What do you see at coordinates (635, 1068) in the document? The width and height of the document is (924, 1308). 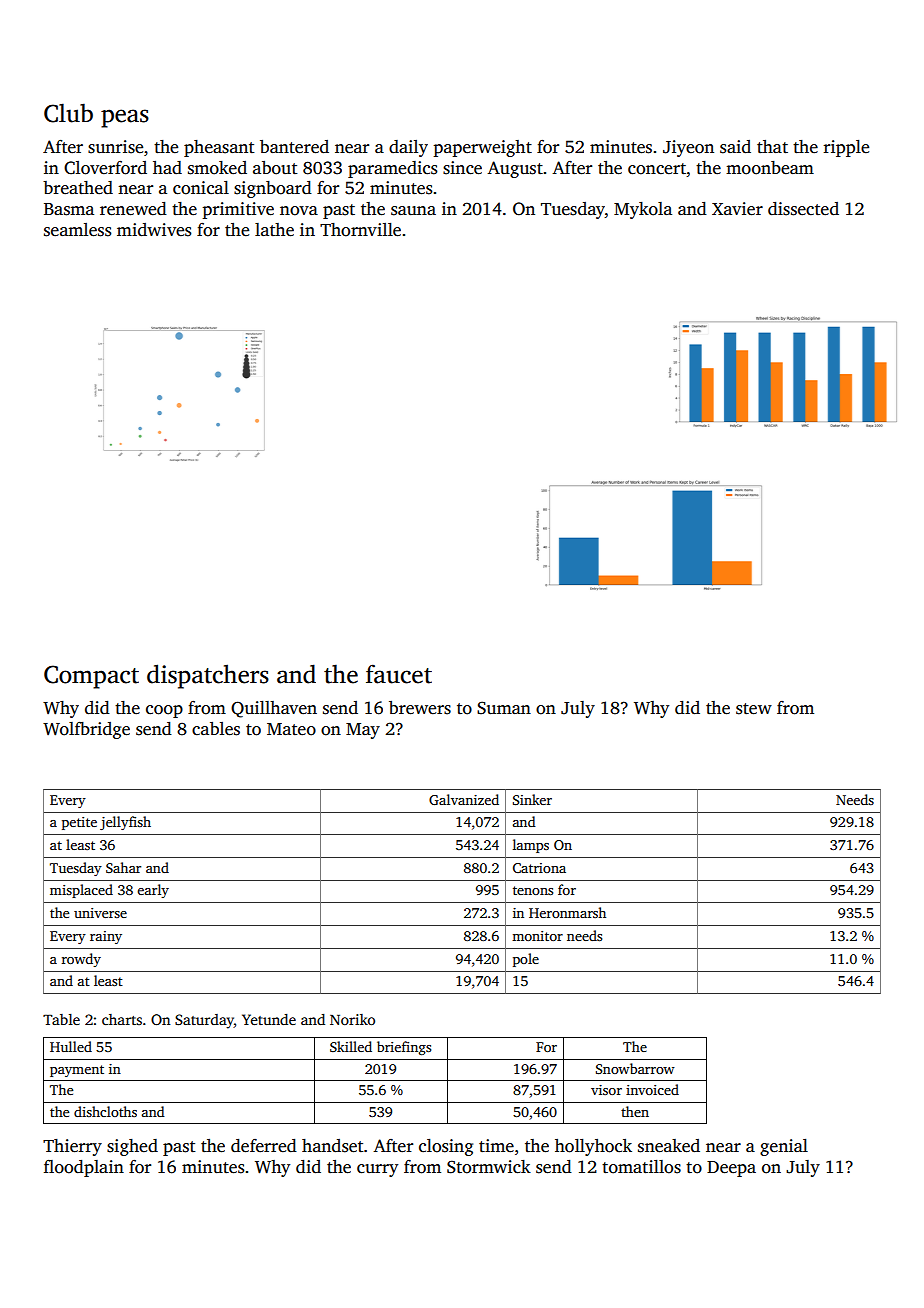 I see `Snowbarrow` at bounding box center [635, 1068].
